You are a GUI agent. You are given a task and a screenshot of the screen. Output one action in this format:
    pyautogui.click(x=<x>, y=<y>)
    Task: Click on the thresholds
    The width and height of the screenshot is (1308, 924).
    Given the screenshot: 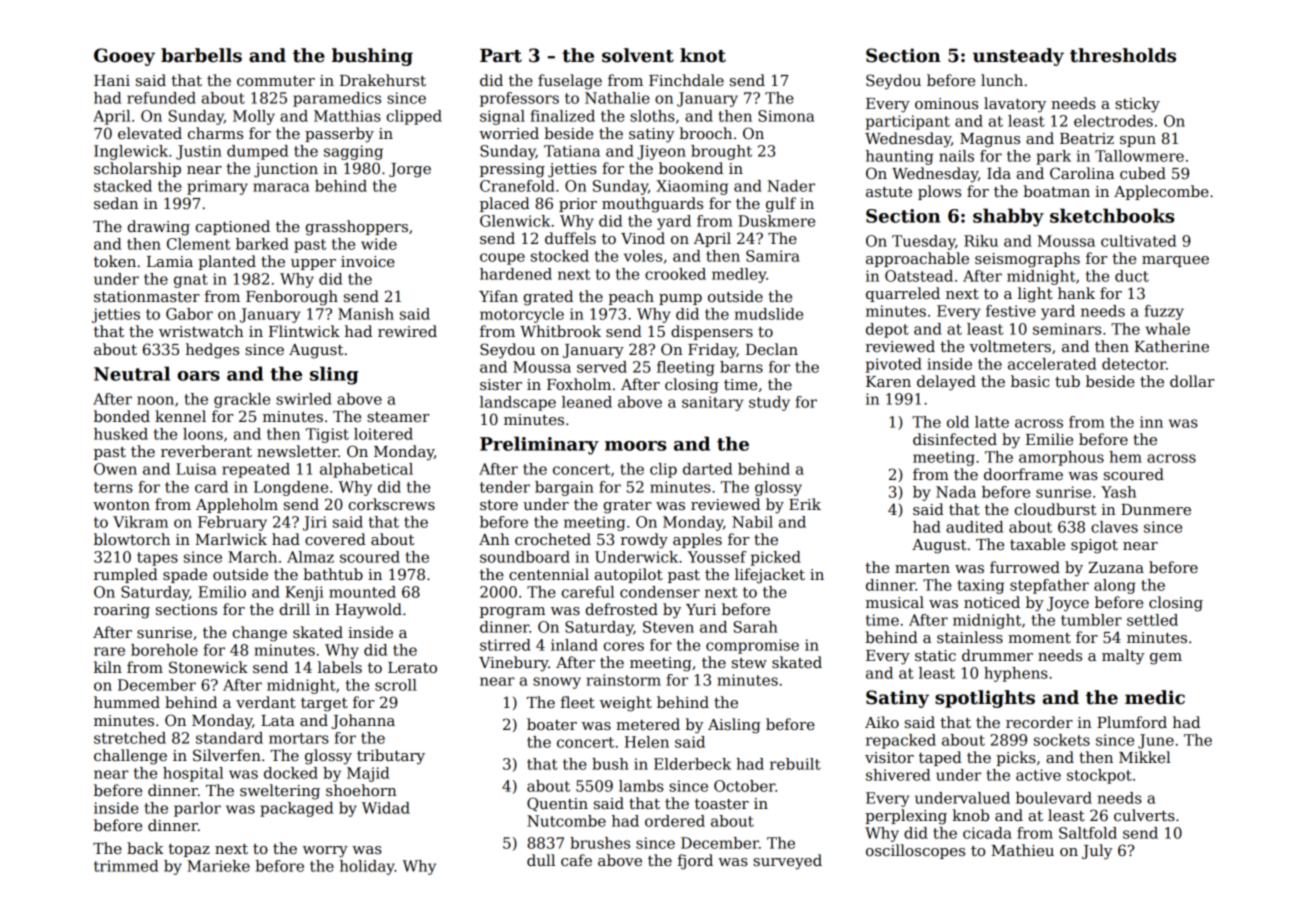 What is the action you would take?
    pyautogui.click(x=1123, y=55)
